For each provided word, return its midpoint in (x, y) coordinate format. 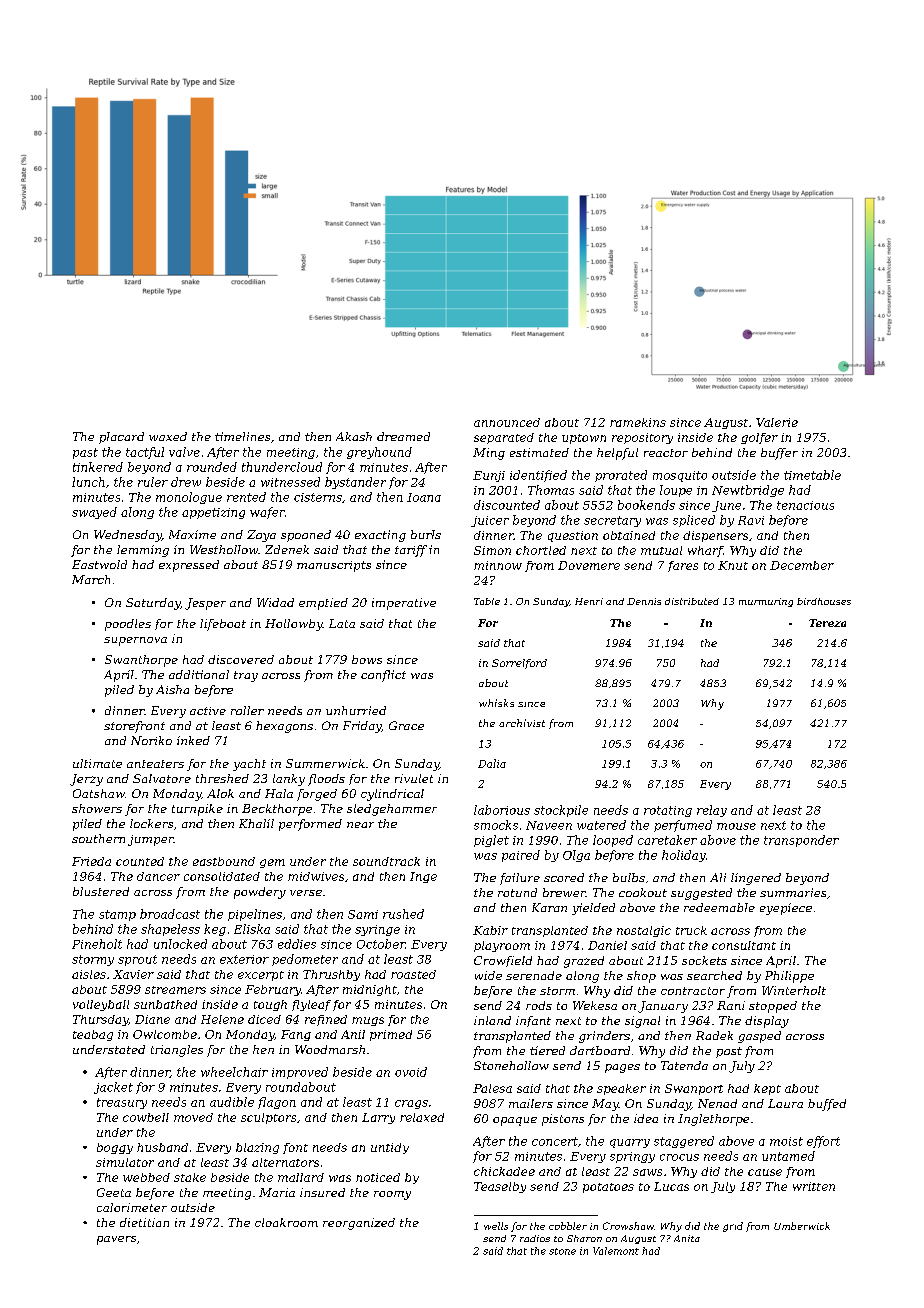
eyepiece (786, 909)
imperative (404, 604)
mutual (661, 550)
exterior (244, 959)
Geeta (114, 1192)
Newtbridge (748, 491)
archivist (522, 723)
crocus (679, 1157)
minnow (498, 565)
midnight (370, 990)
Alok (220, 793)
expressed (189, 566)
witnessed (290, 482)
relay (712, 811)
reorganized (359, 1224)
